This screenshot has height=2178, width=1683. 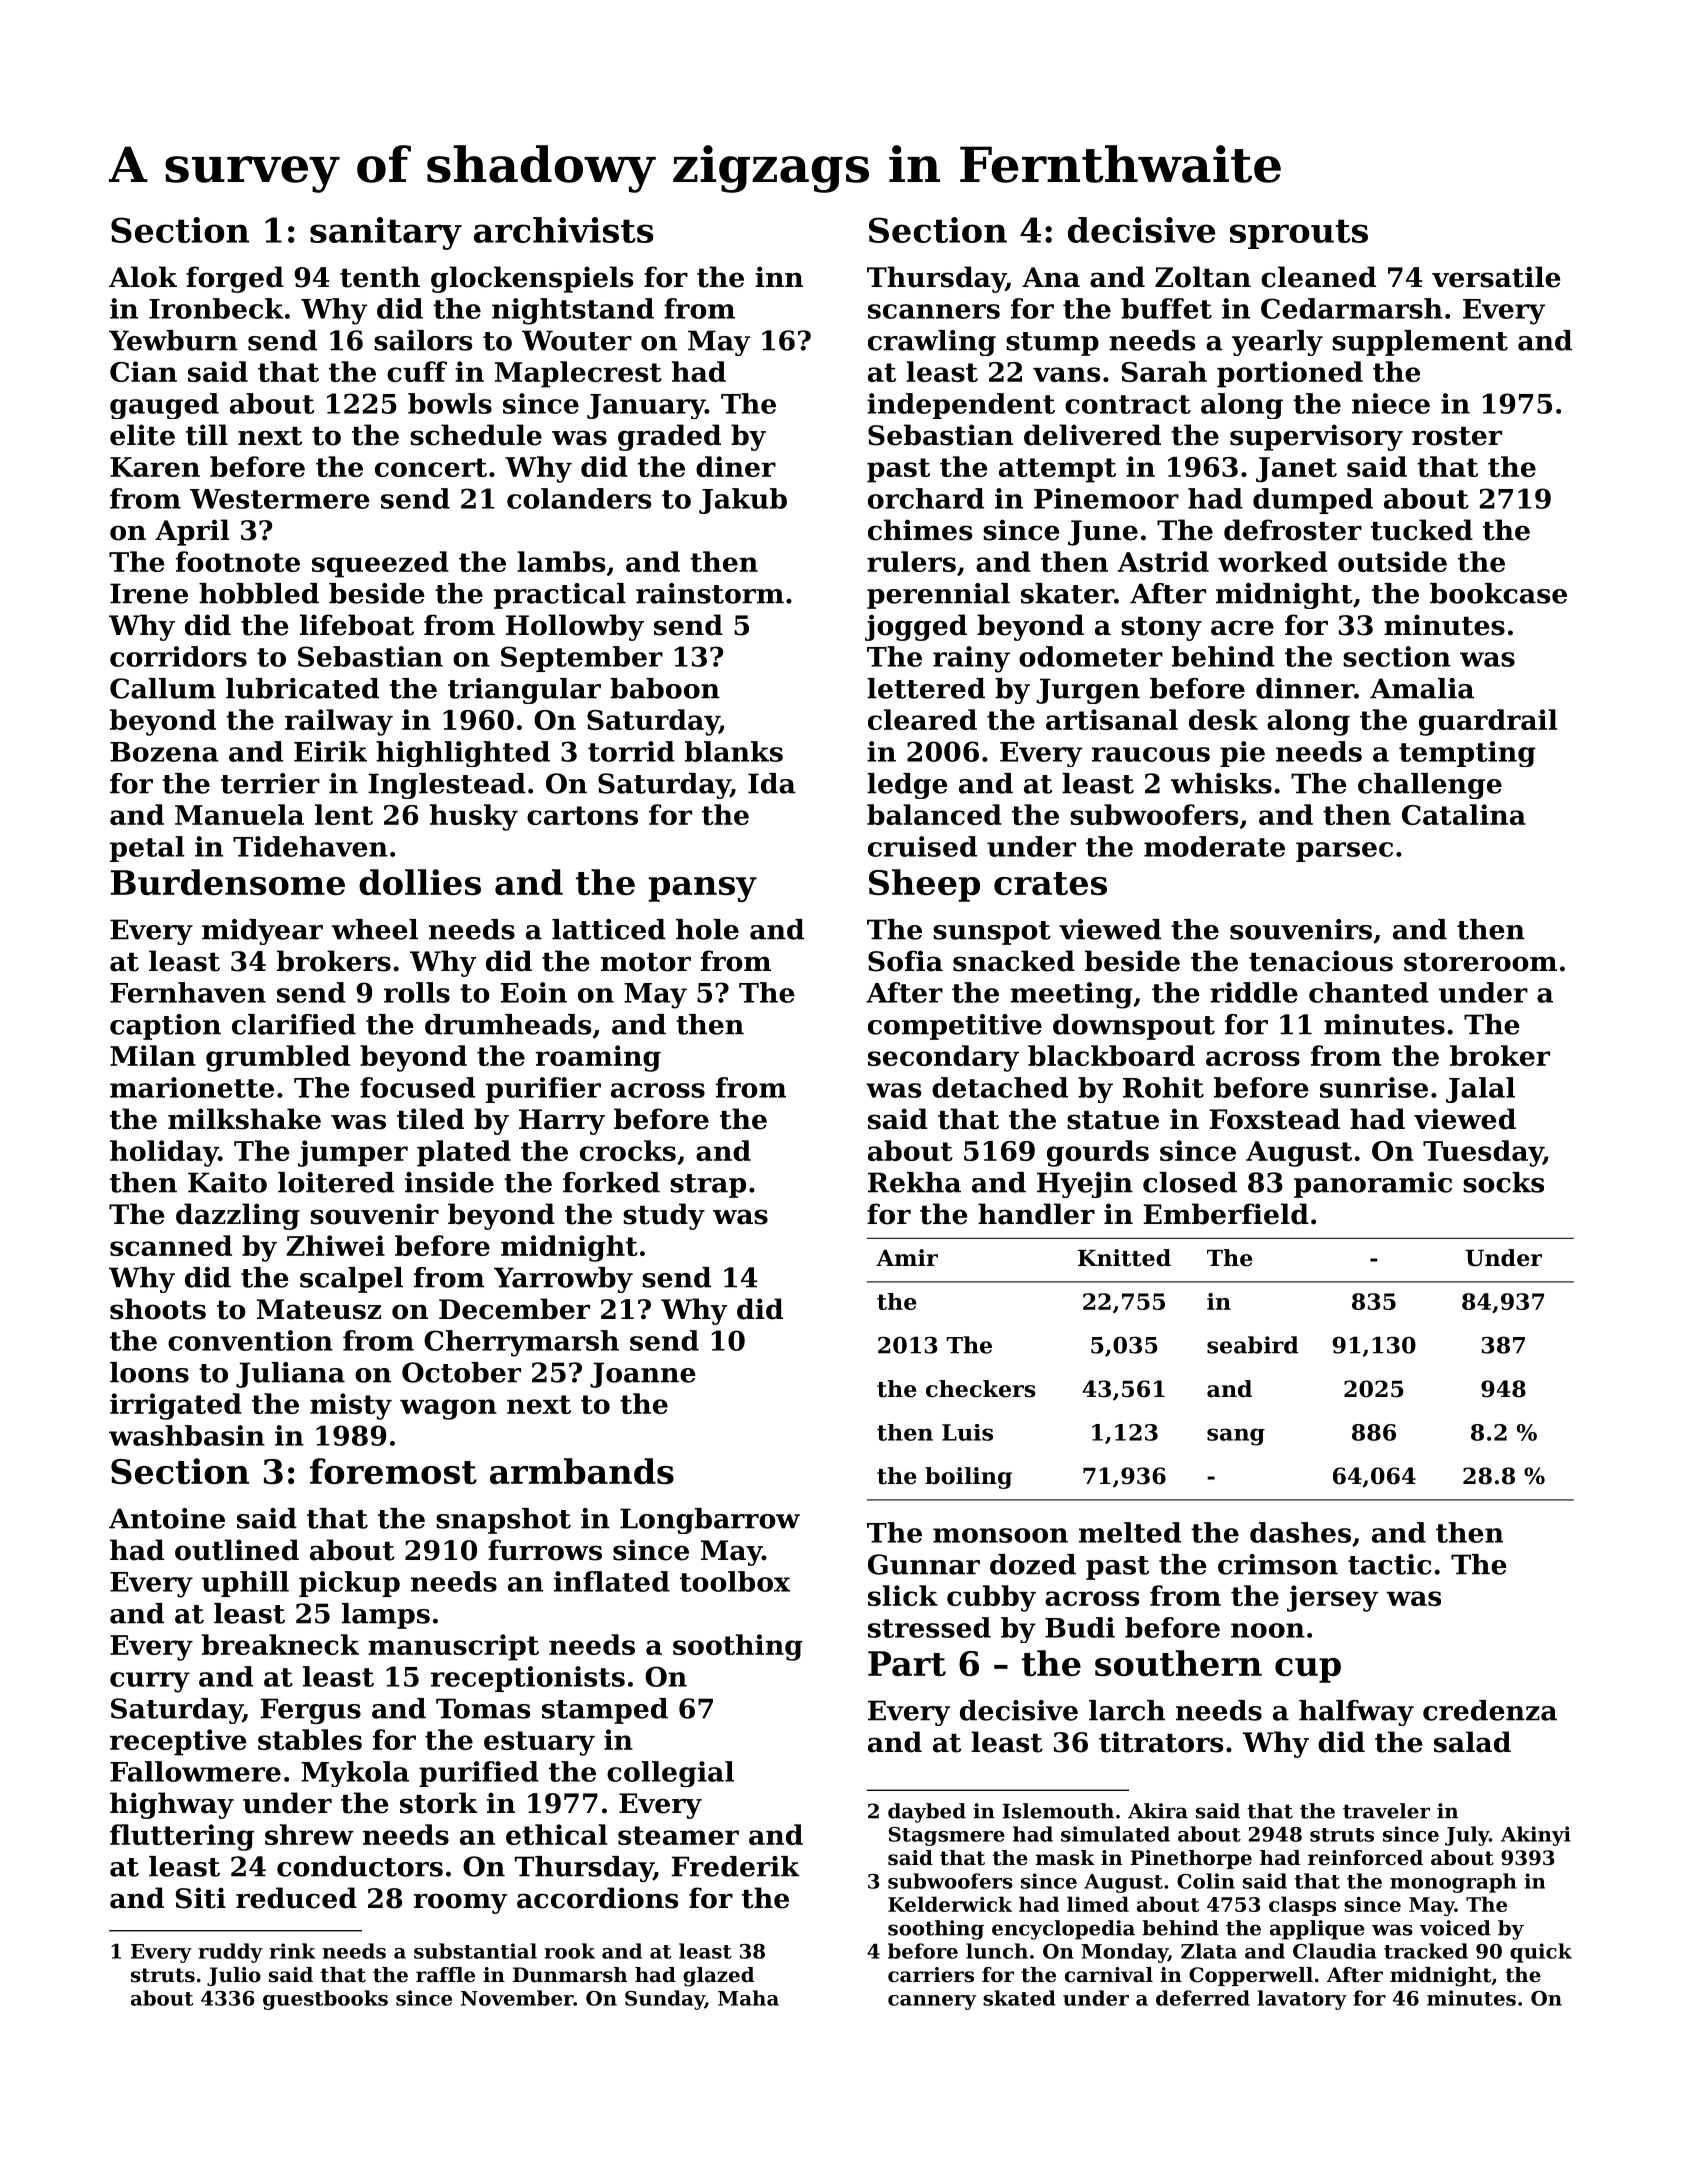 What do you see at coordinates (1541, 1953) in the screenshot?
I see `quick` at bounding box center [1541, 1953].
